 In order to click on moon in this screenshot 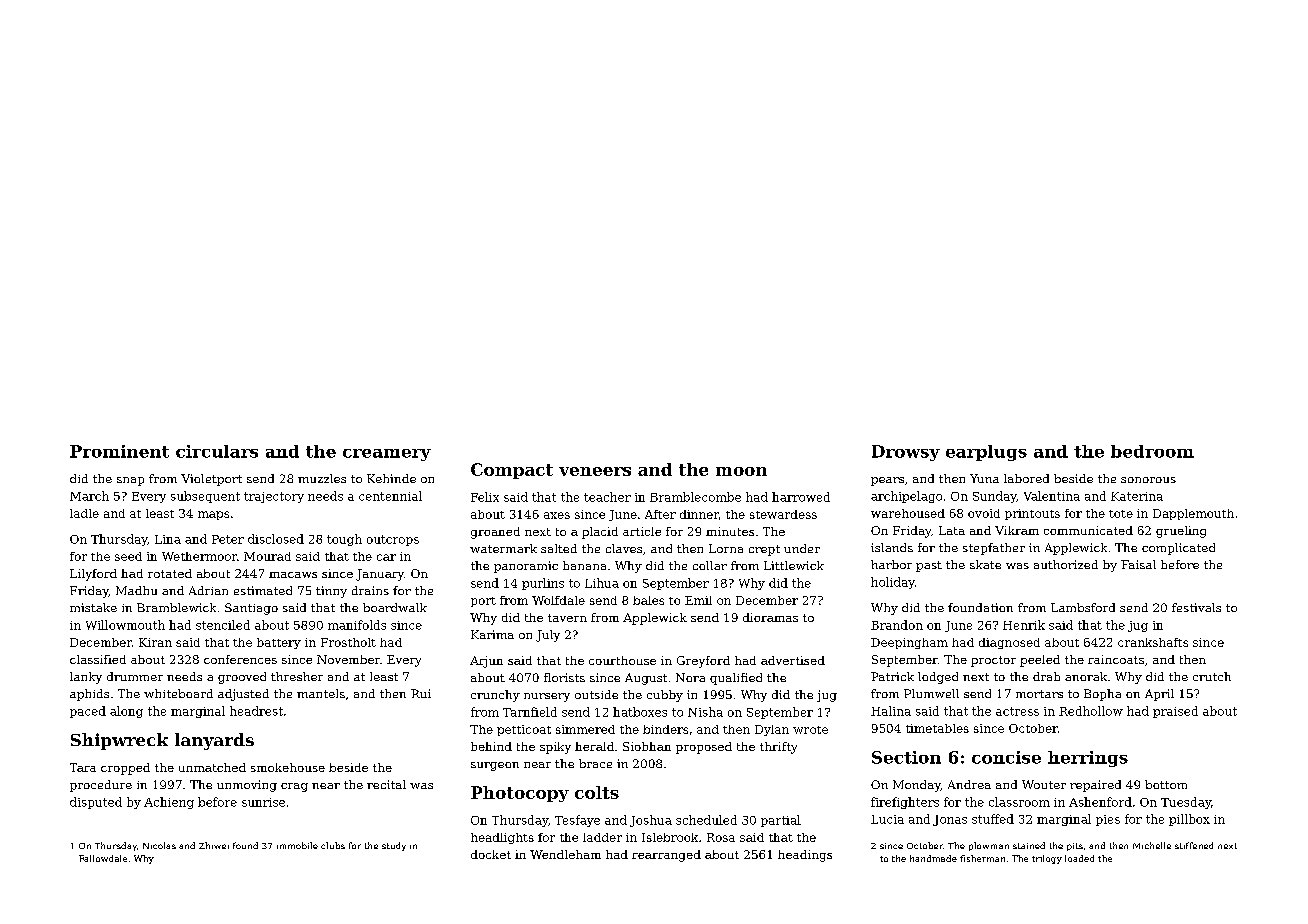, I will do `click(741, 471)`.
